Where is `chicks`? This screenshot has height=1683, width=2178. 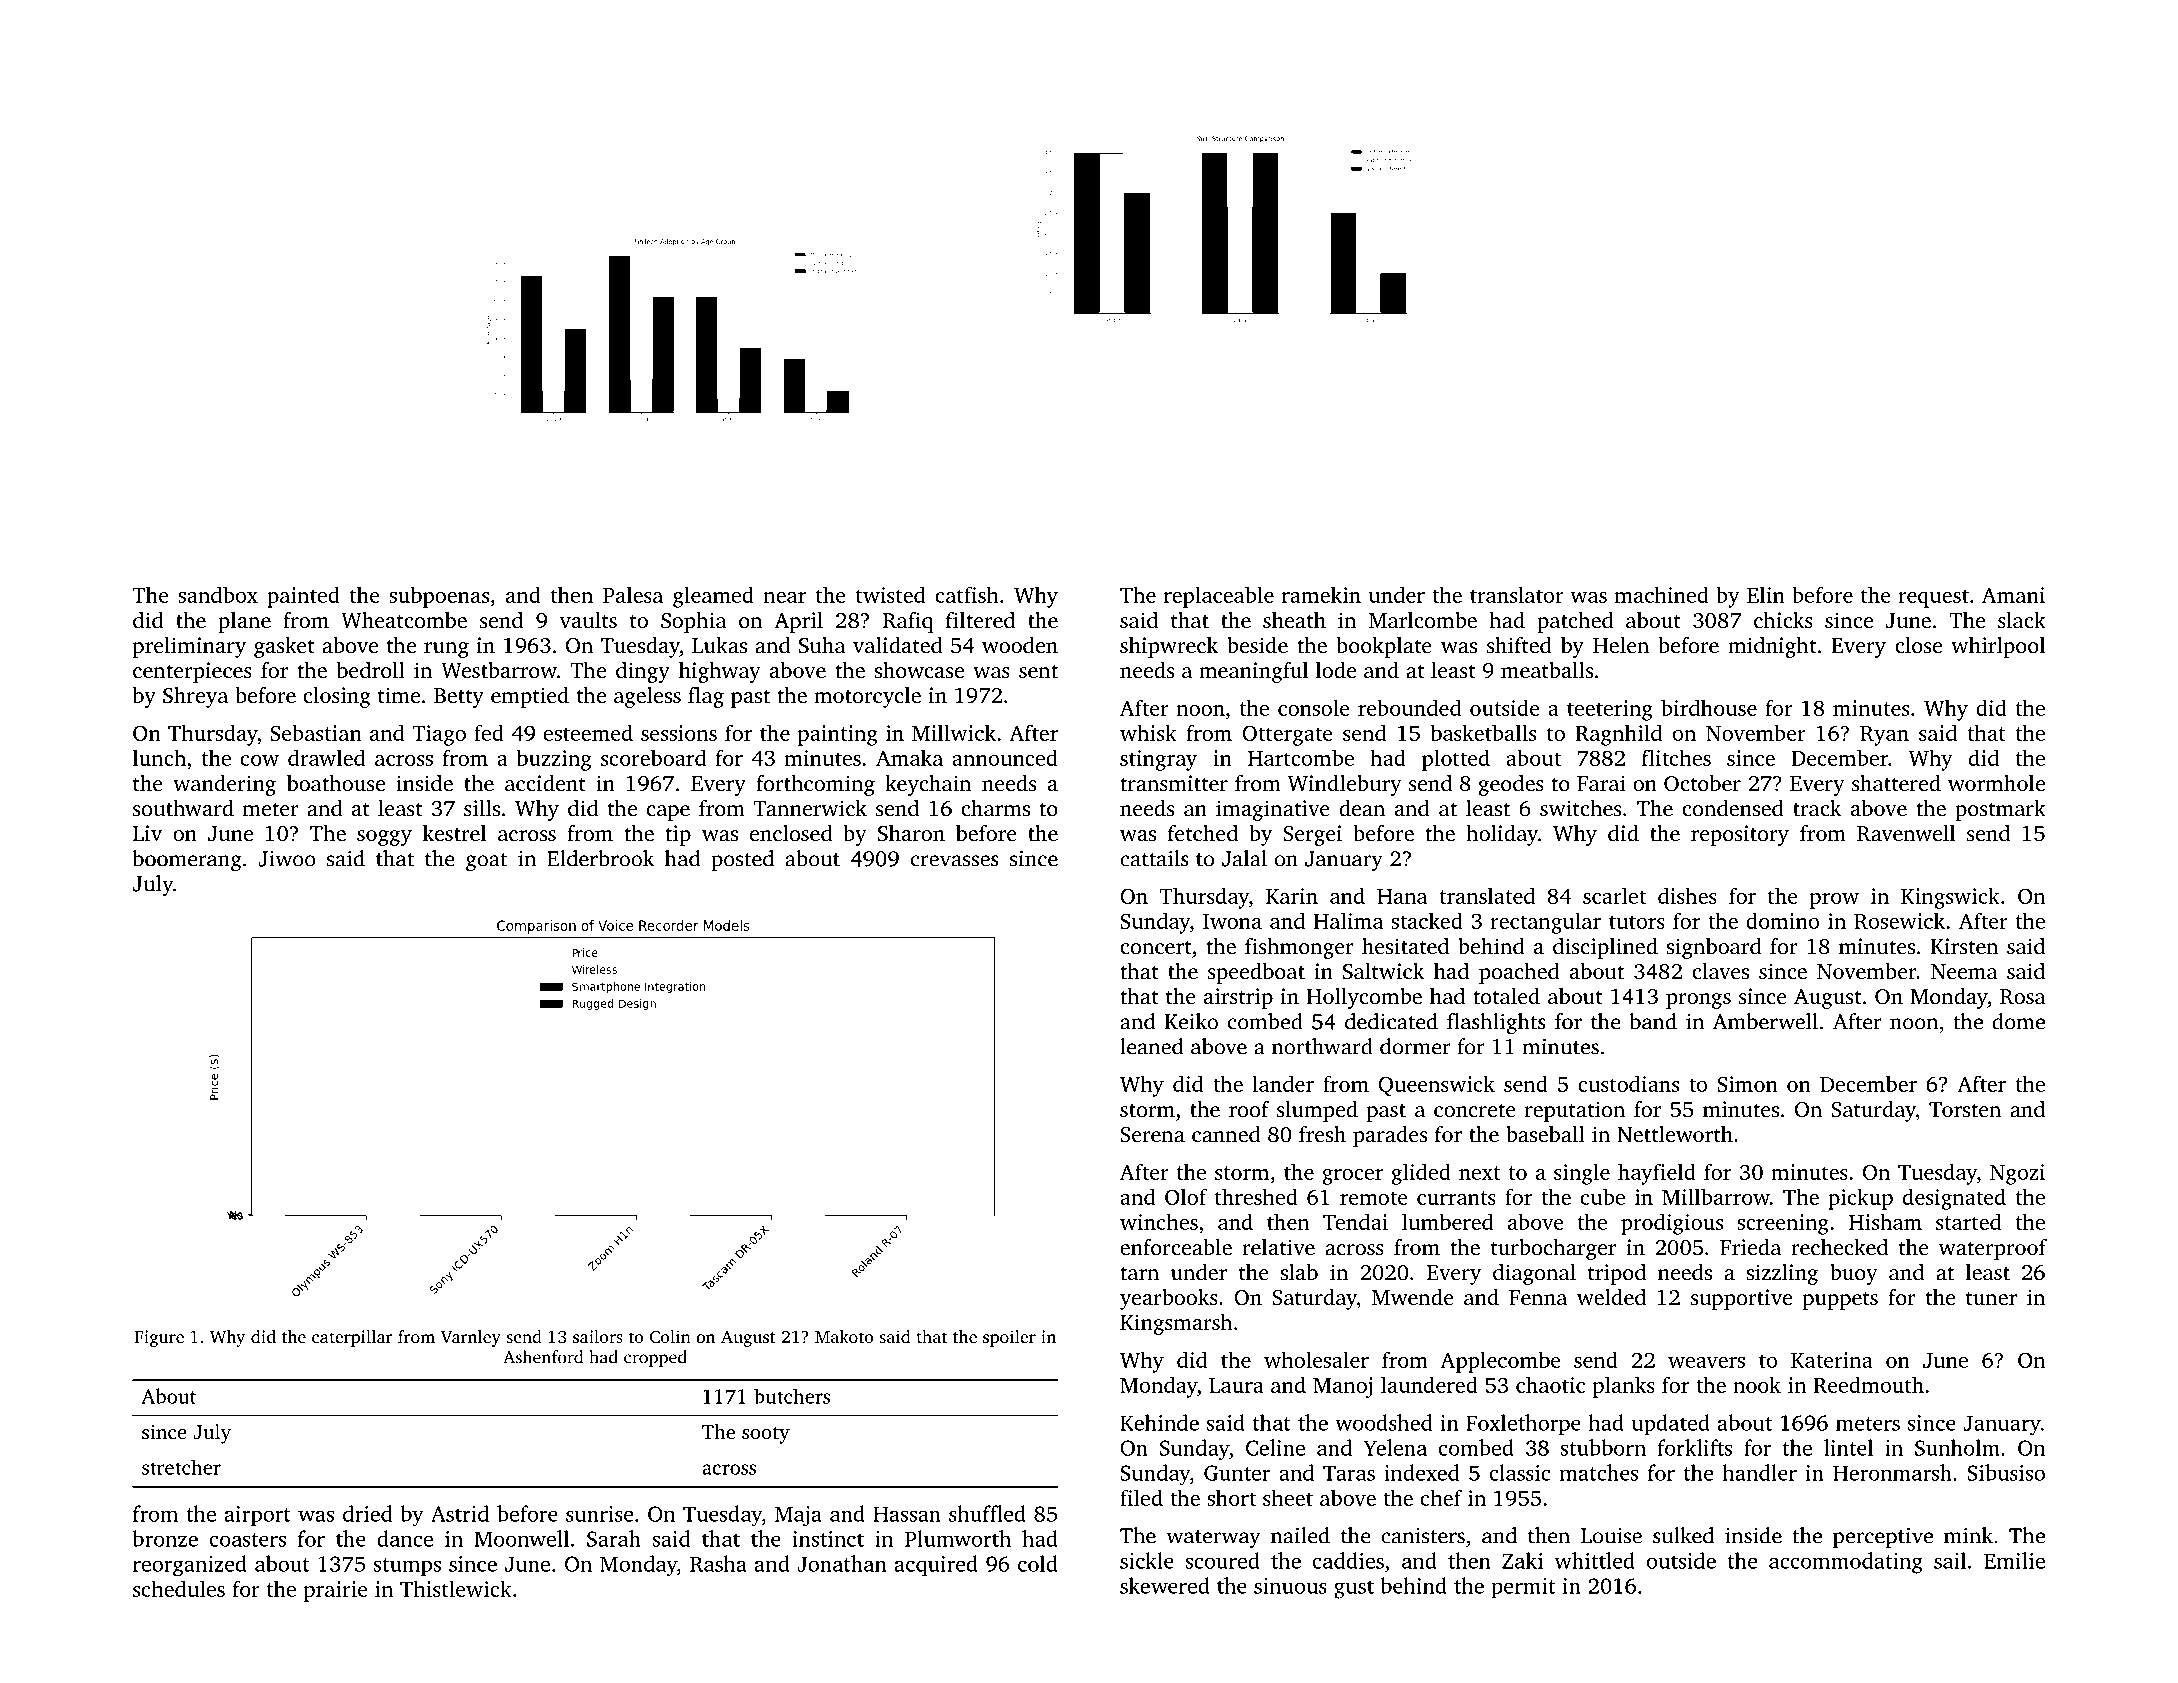
chicks is located at coordinates (1783, 620).
